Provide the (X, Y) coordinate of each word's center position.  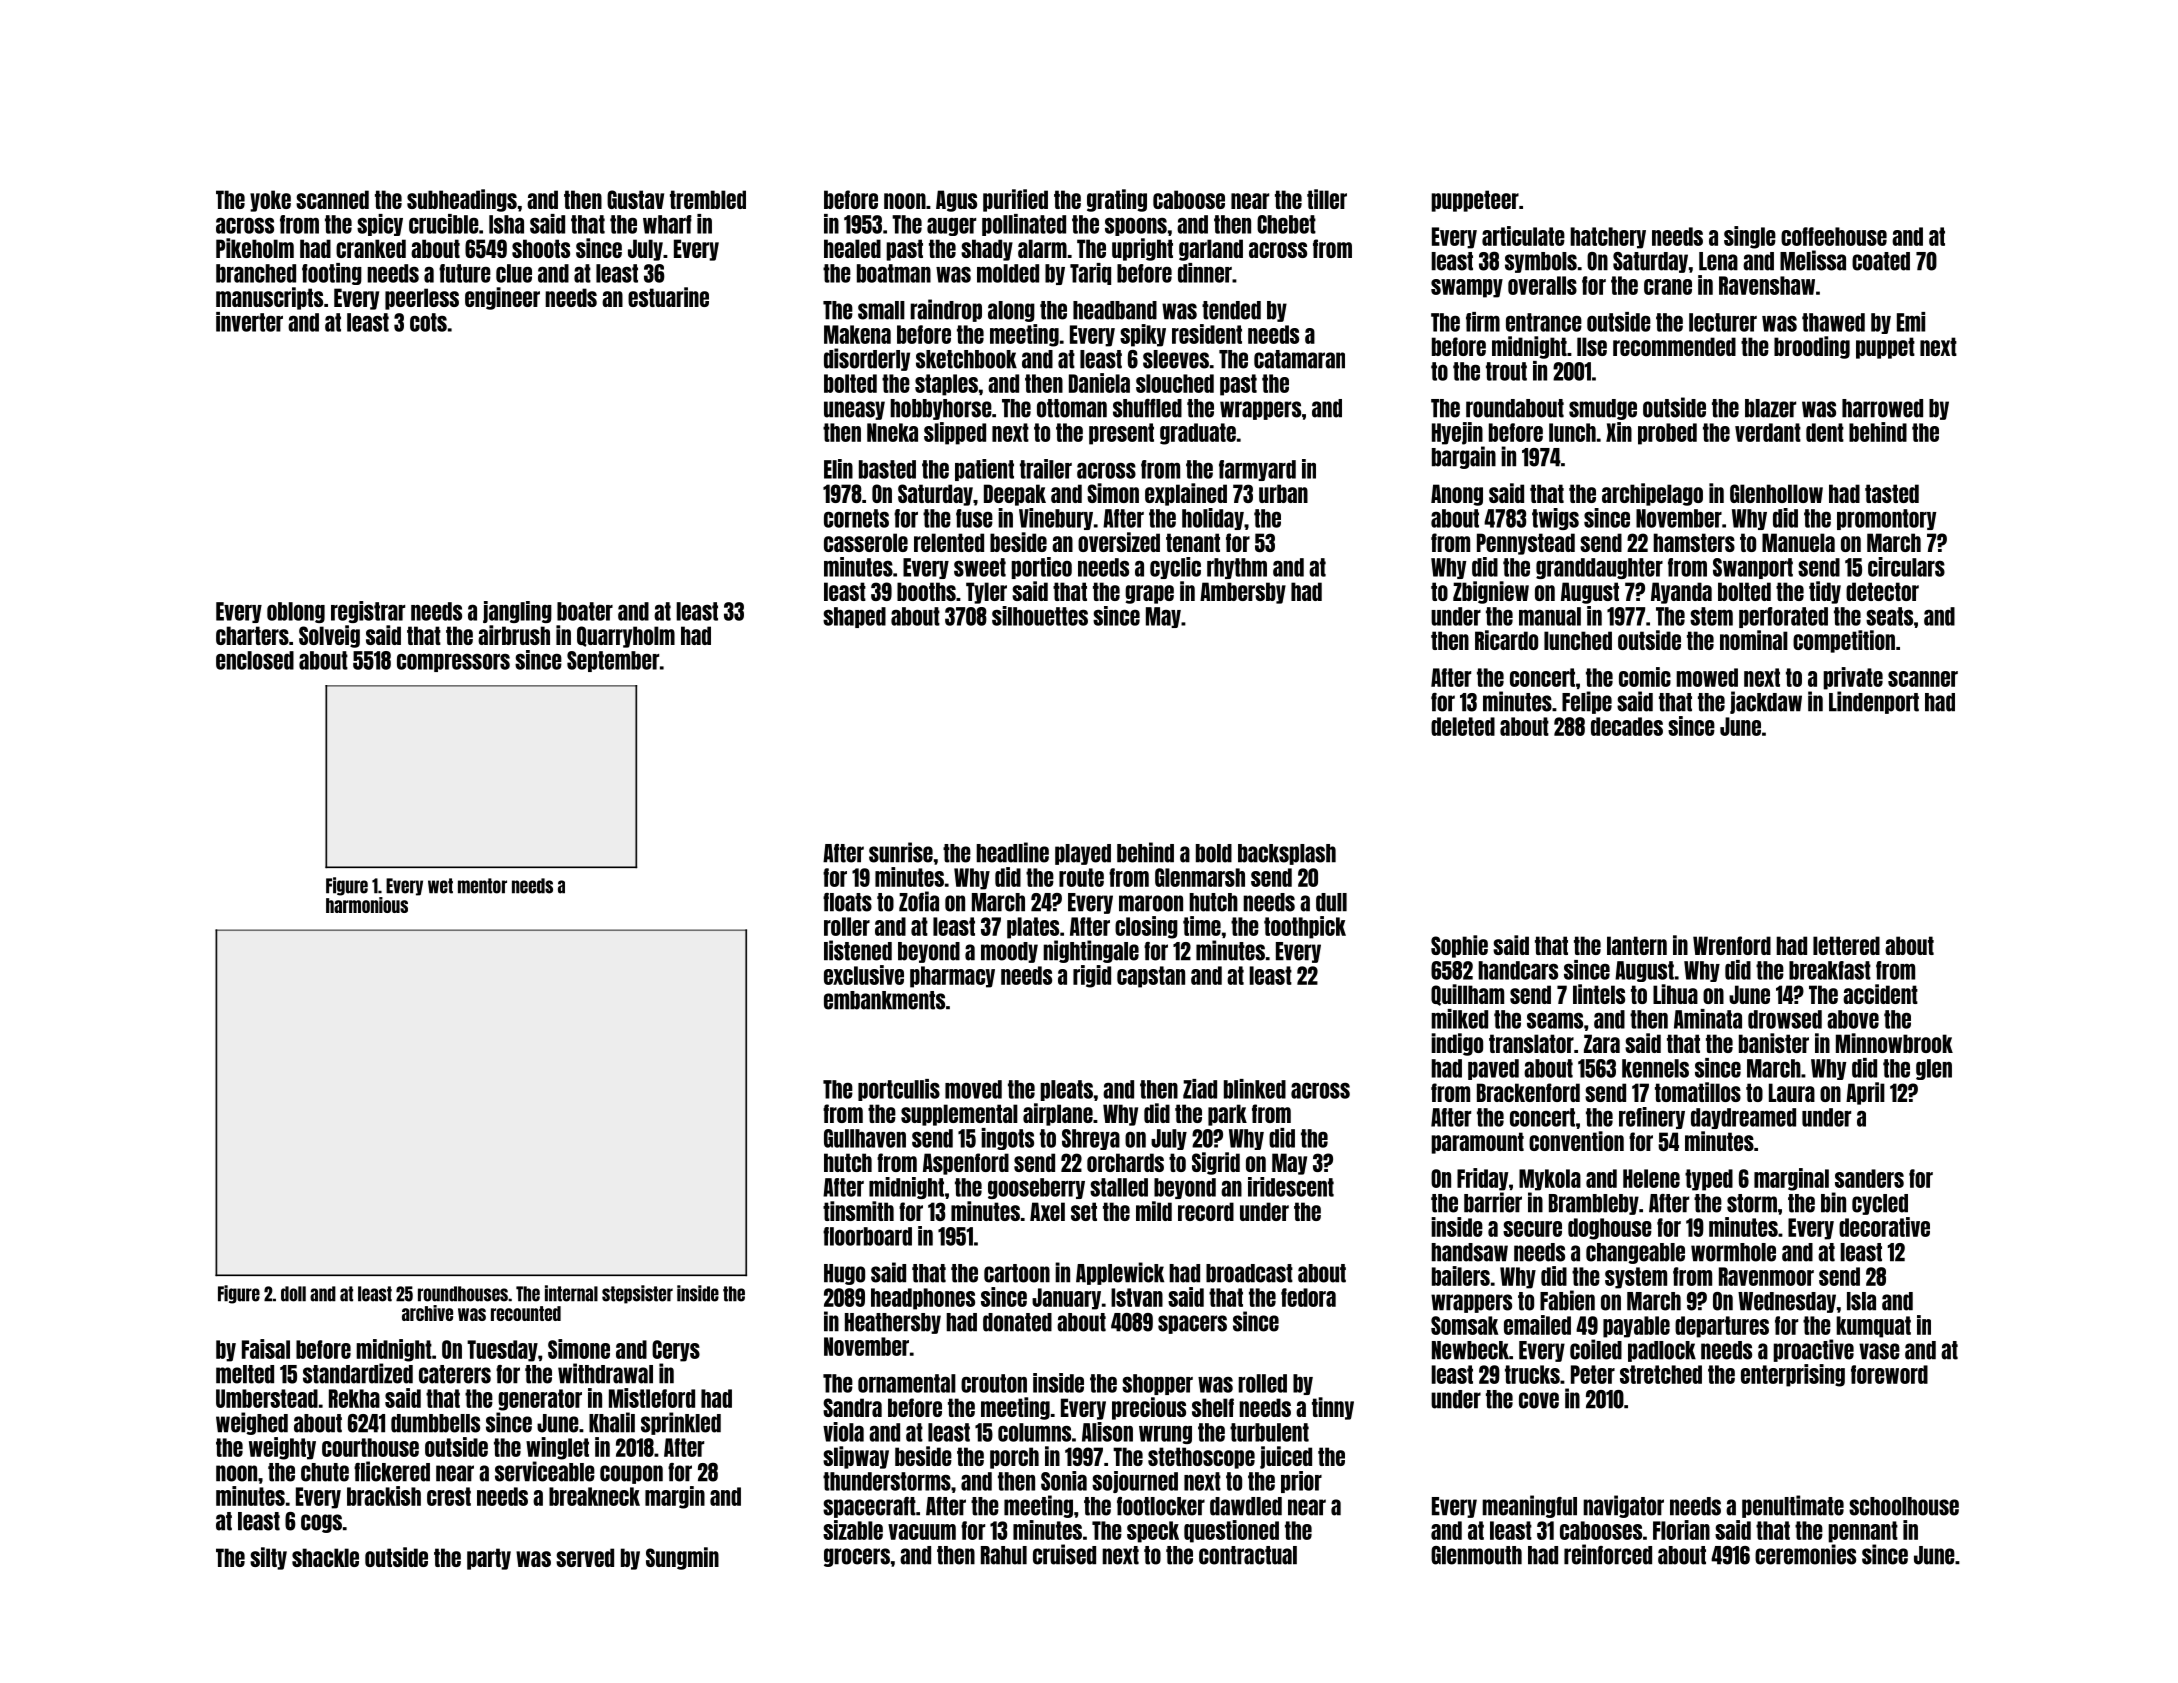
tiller (1327, 199)
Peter (1593, 1374)
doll (293, 1294)
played (1083, 854)
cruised (1064, 1554)
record (1206, 1211)
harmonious (367, 905)
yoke (270, 201)
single (1750, 237)
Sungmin (682, 1558)
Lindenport (1874, 702)
